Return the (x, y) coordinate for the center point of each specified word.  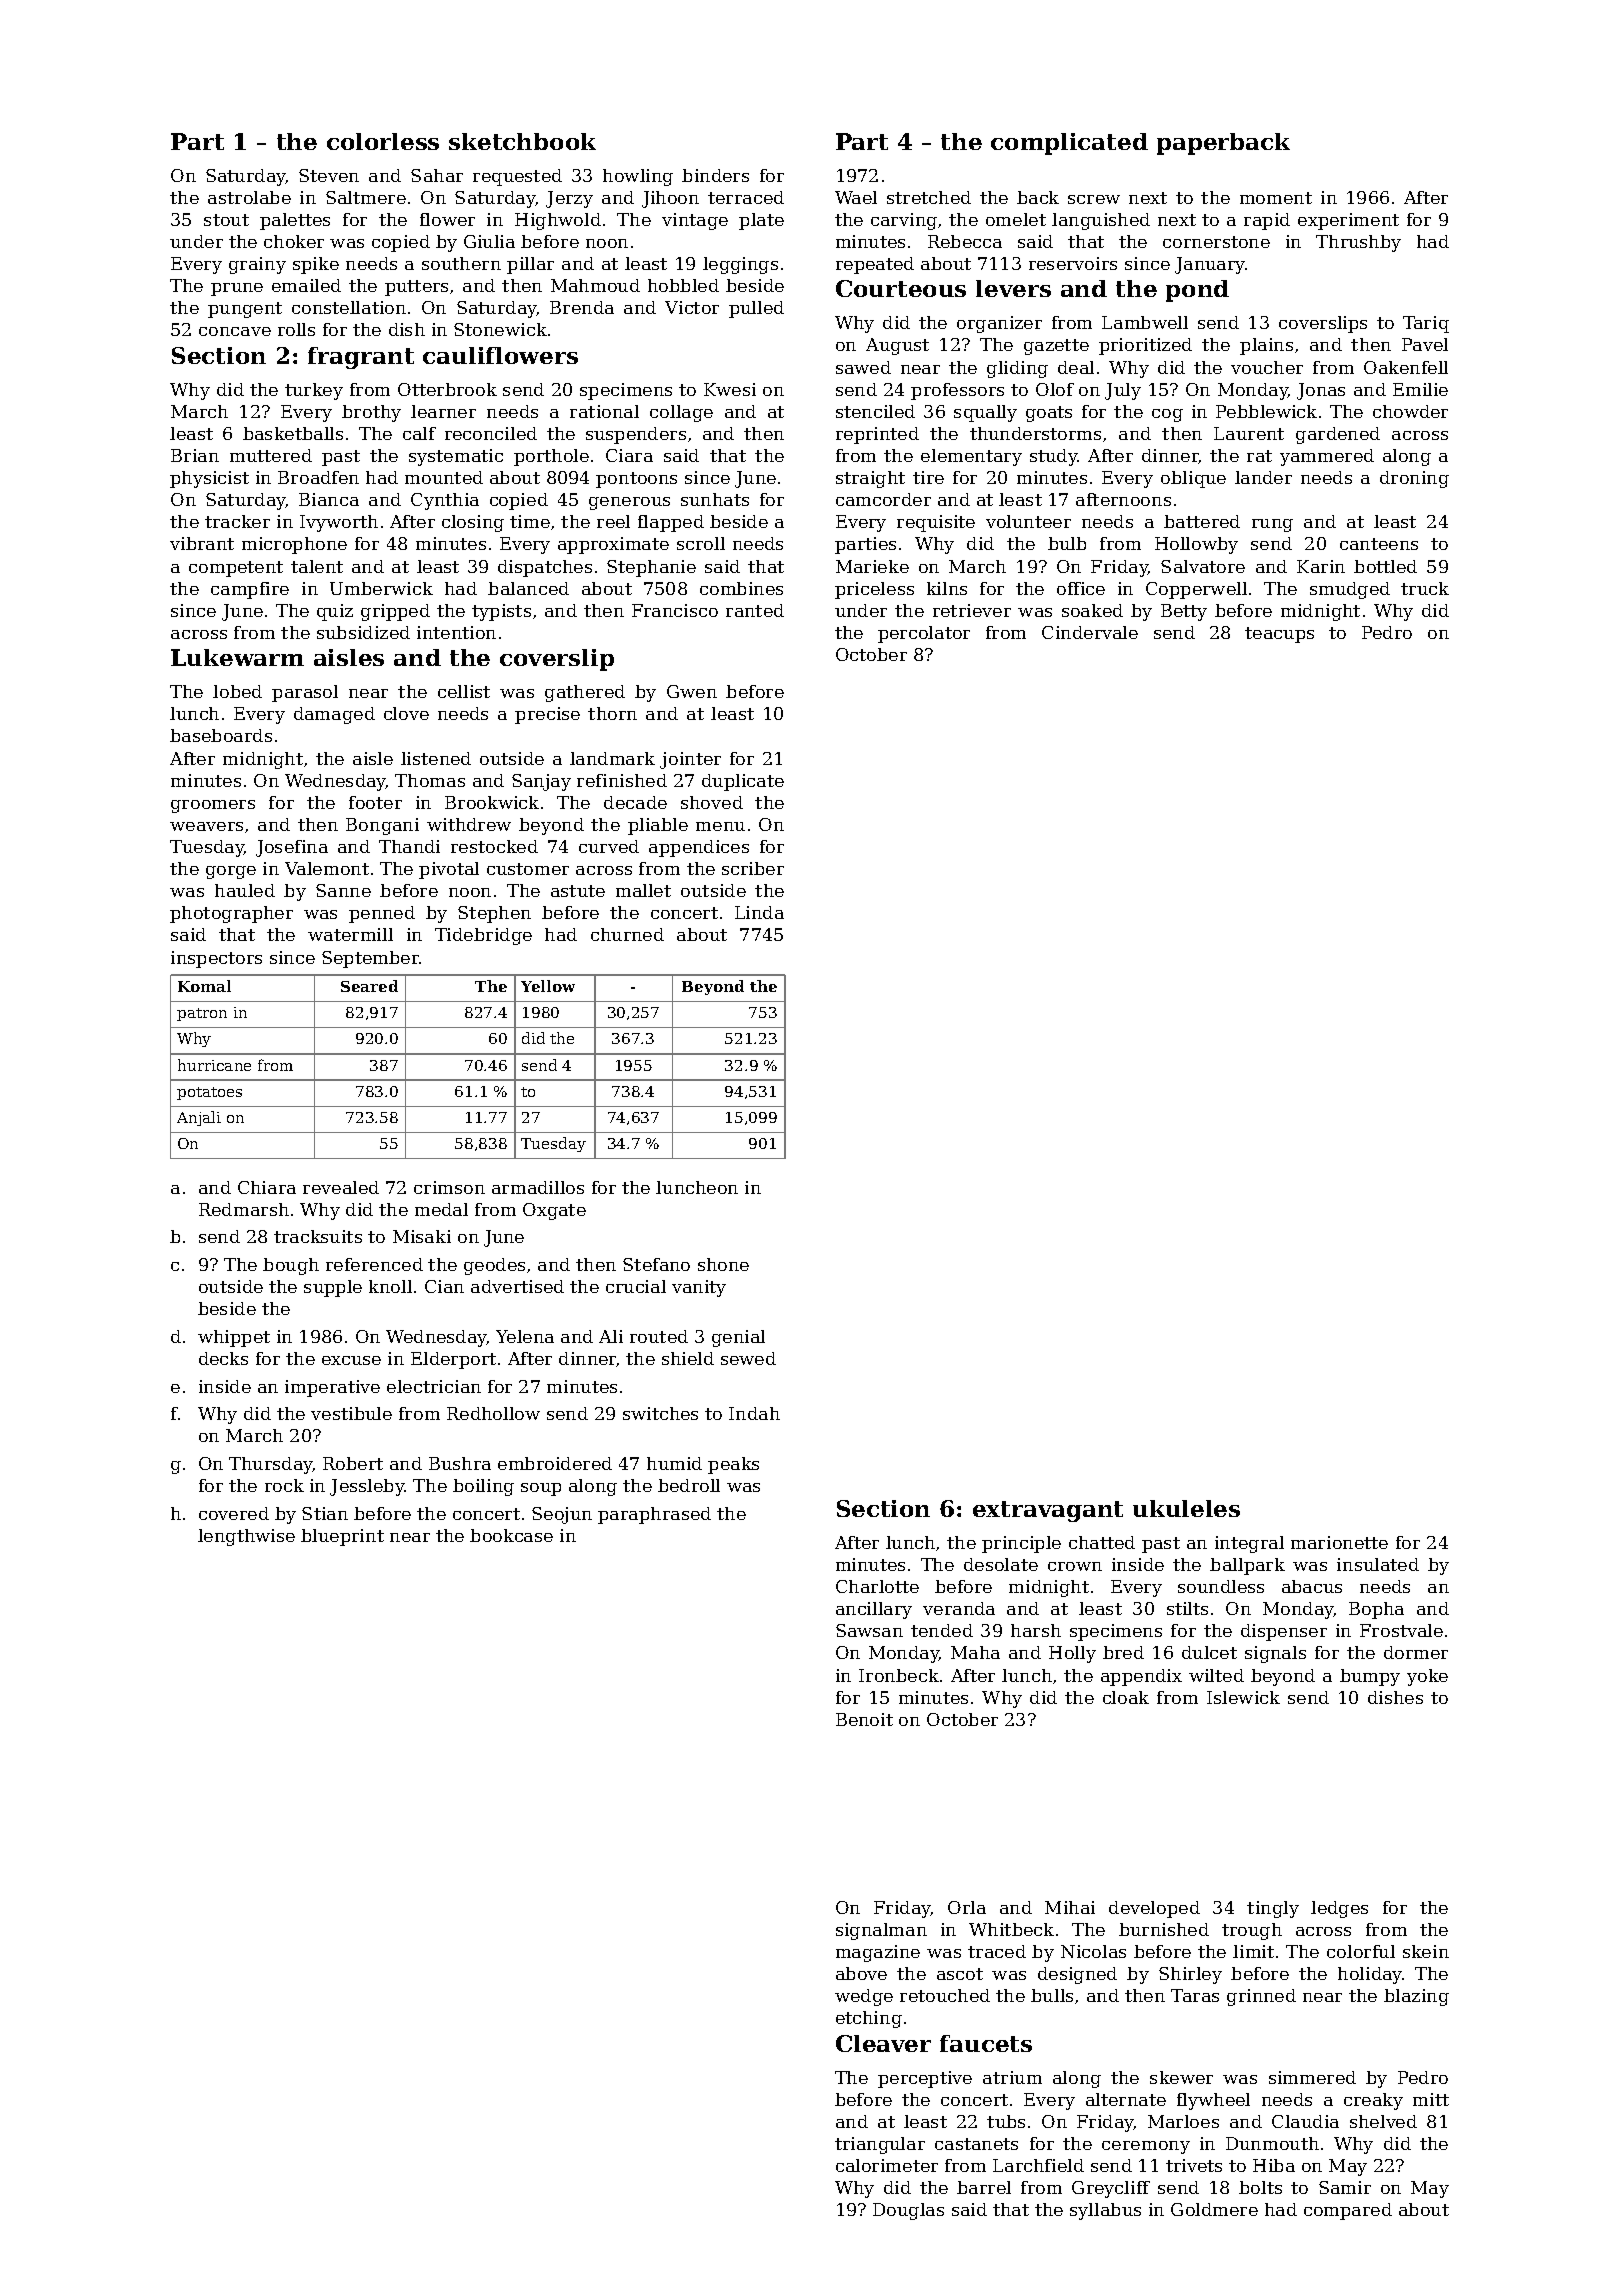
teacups (1279, 635)
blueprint (342, 1537)
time (530, 521)
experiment (1348, 221)
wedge (864, 1997)
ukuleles (1186, 1508)
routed (659, 1336)
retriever (972, 610)
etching (869, 2019)
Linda (759, 912)
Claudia (1305, 2121)
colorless (383, 141)
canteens (1379, 544)
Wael (856, 197)
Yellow (548, 986)
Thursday (271, 1465)
